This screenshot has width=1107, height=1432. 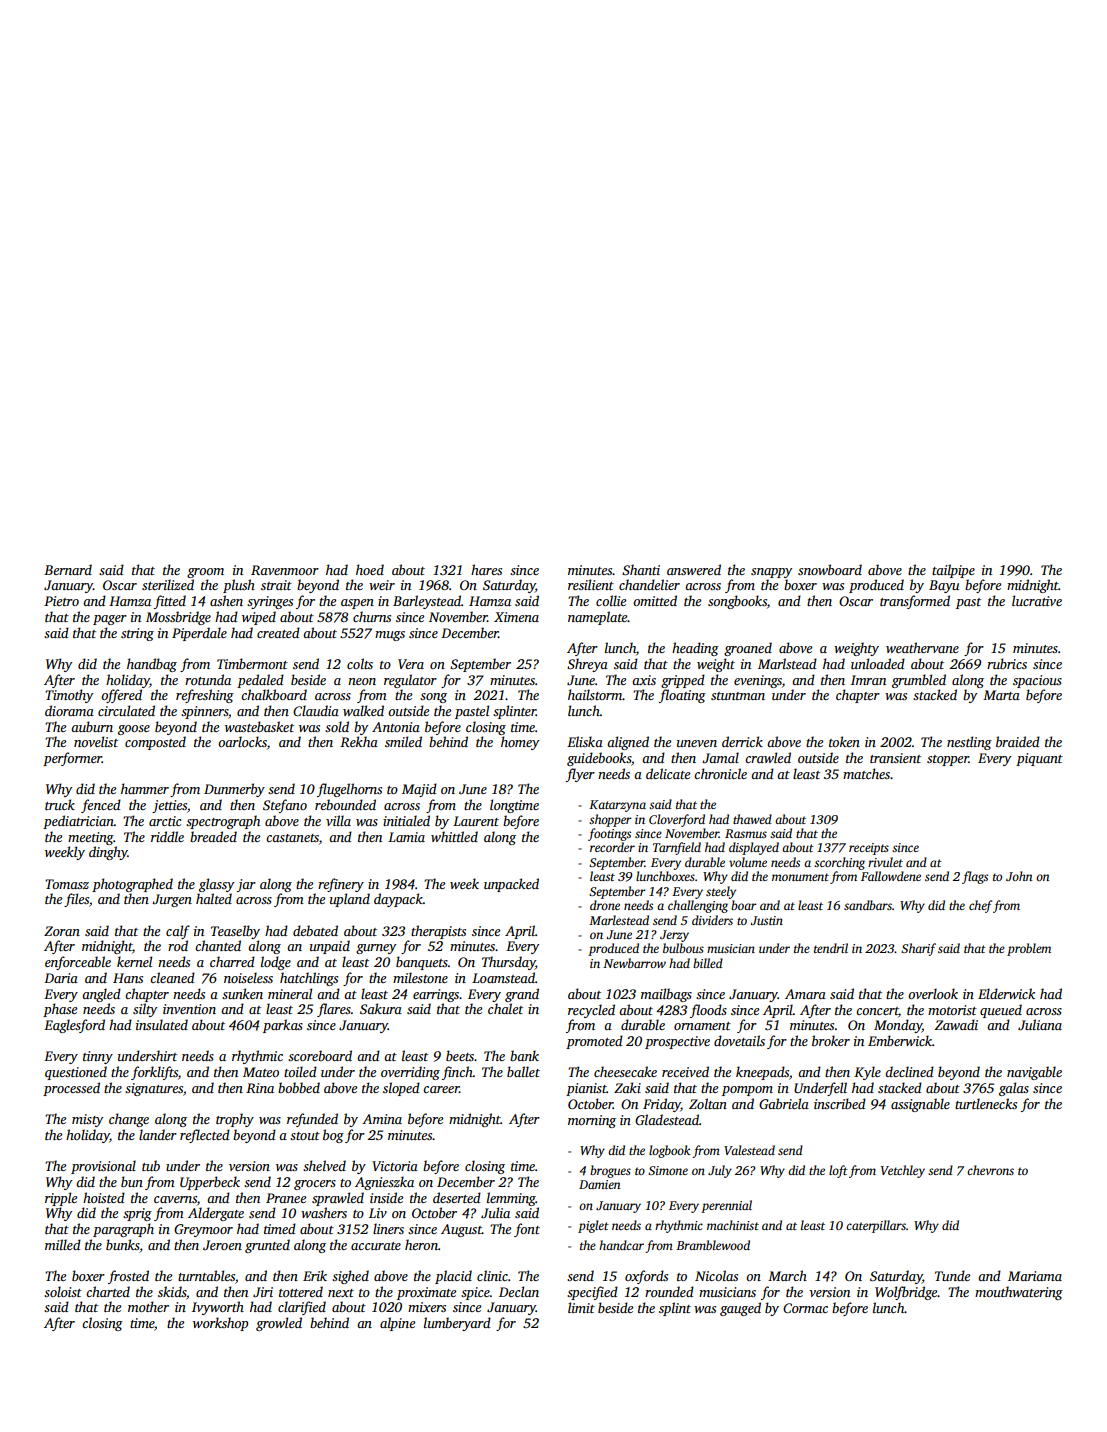 What do you see at coordinates (63, 1291) in the screenshot?
I see `soloist` at bounding box center [63, 1291].
